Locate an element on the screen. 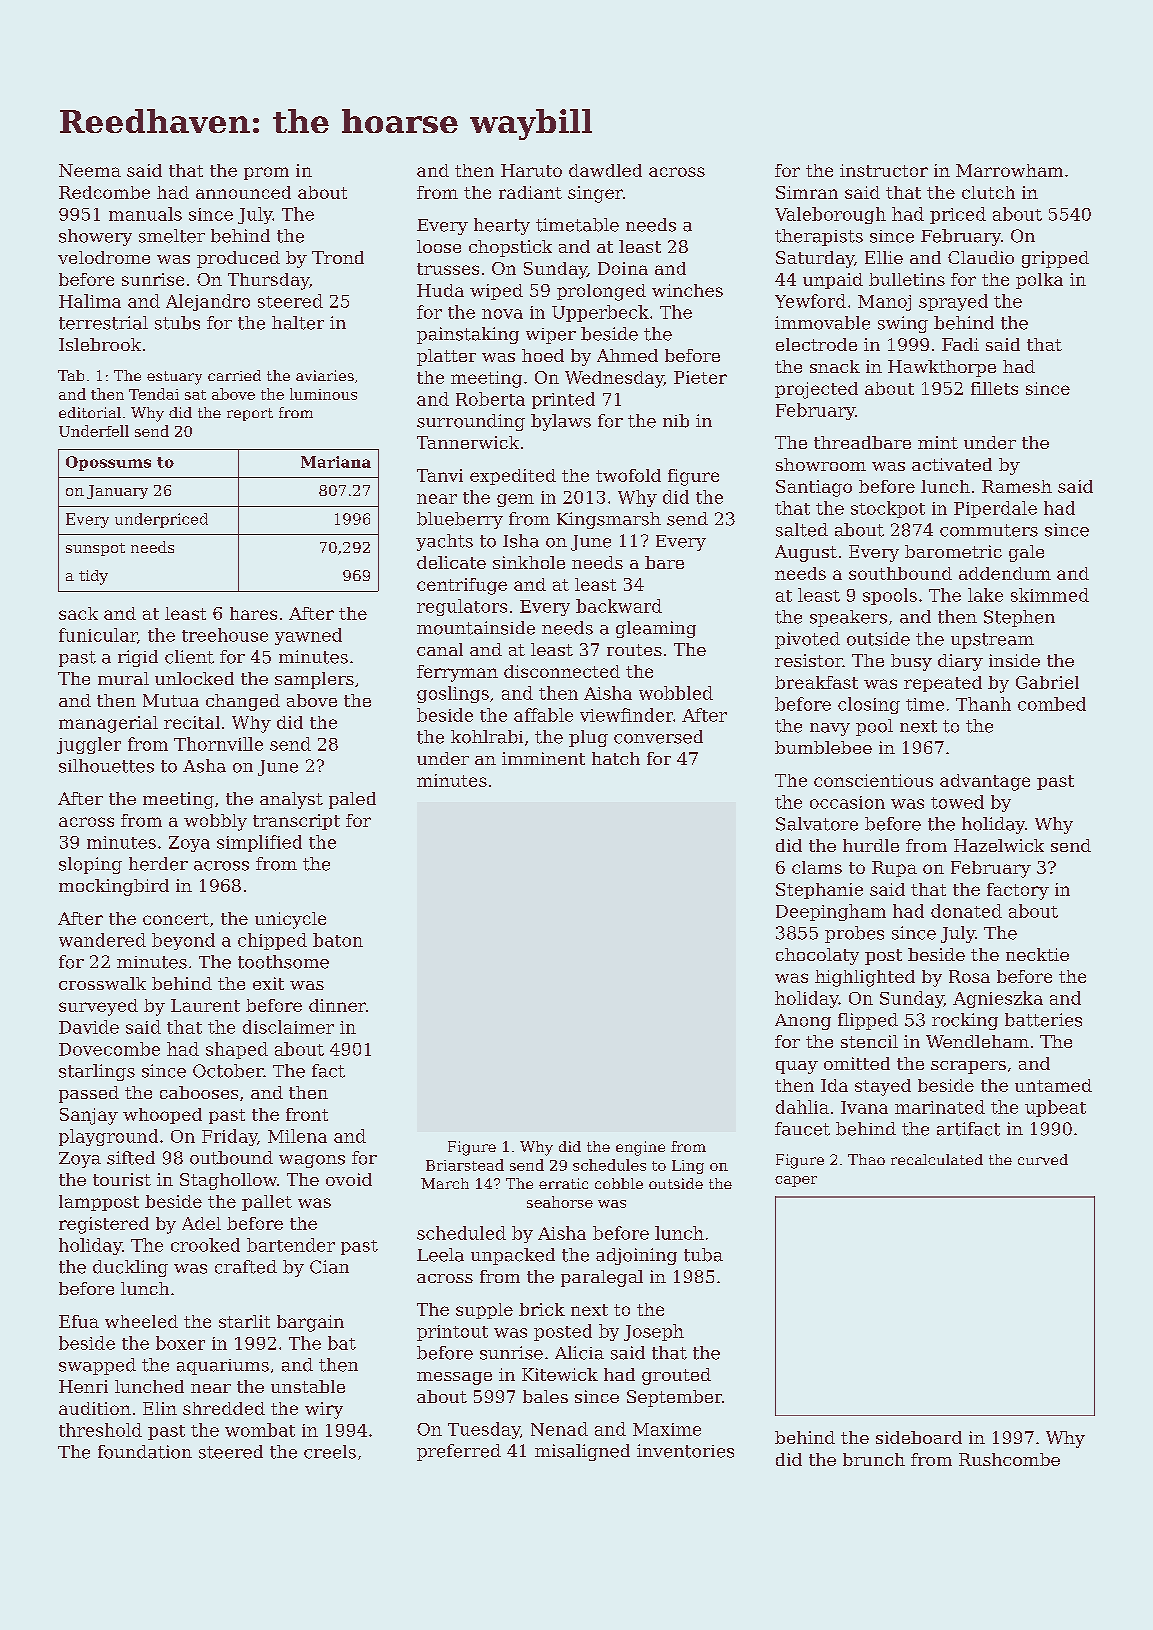  message is located at coordinates (454, 1378).
